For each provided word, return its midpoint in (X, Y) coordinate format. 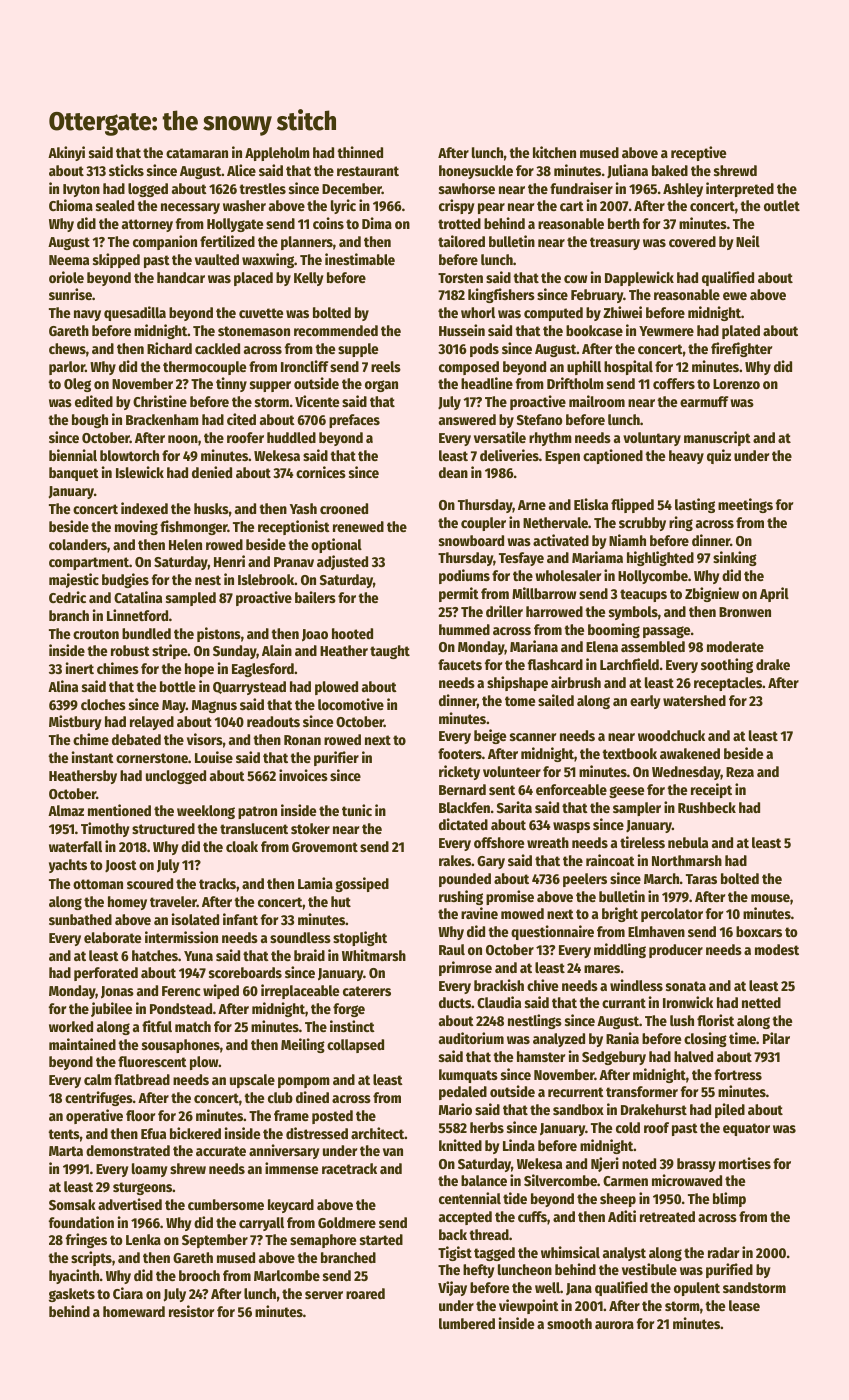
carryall (261, 1224)
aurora (614, 1325)
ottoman (98, 884)
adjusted (342, 562)
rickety (459, 772)
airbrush (576, 682)
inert (80, 668)
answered (467, 419)
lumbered (467, 1323)
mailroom (597, 401)
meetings (745, 505)
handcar (181, 277)
